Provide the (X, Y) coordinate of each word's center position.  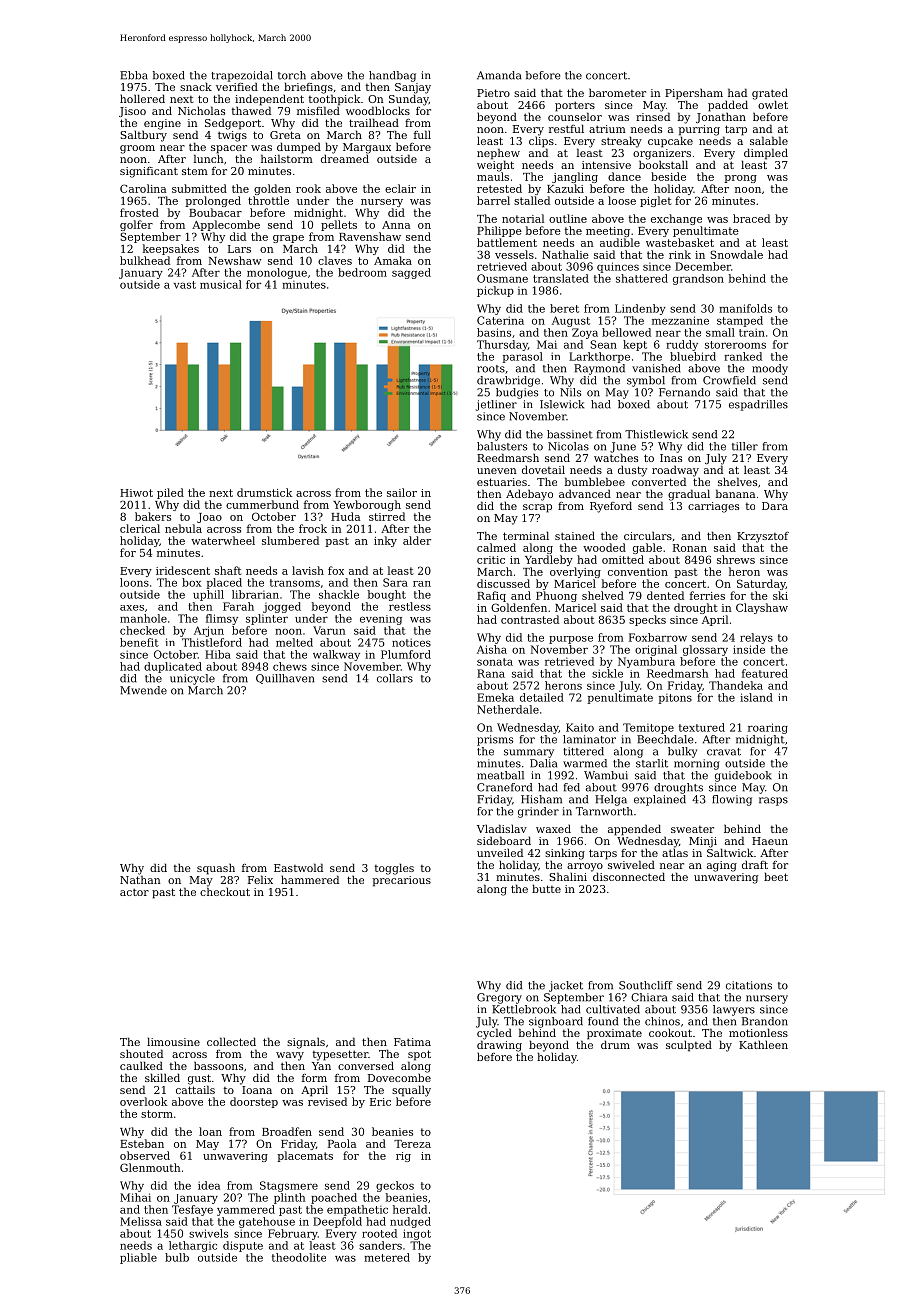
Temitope (648, 728)
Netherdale (508, 709)
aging (722, 866)
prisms (495, 740)
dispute (243, 1246)
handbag (392, 76)
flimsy (222, 619)
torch (292, 75)
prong (741, 179)
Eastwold (298, 867)
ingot (417, 1234)
